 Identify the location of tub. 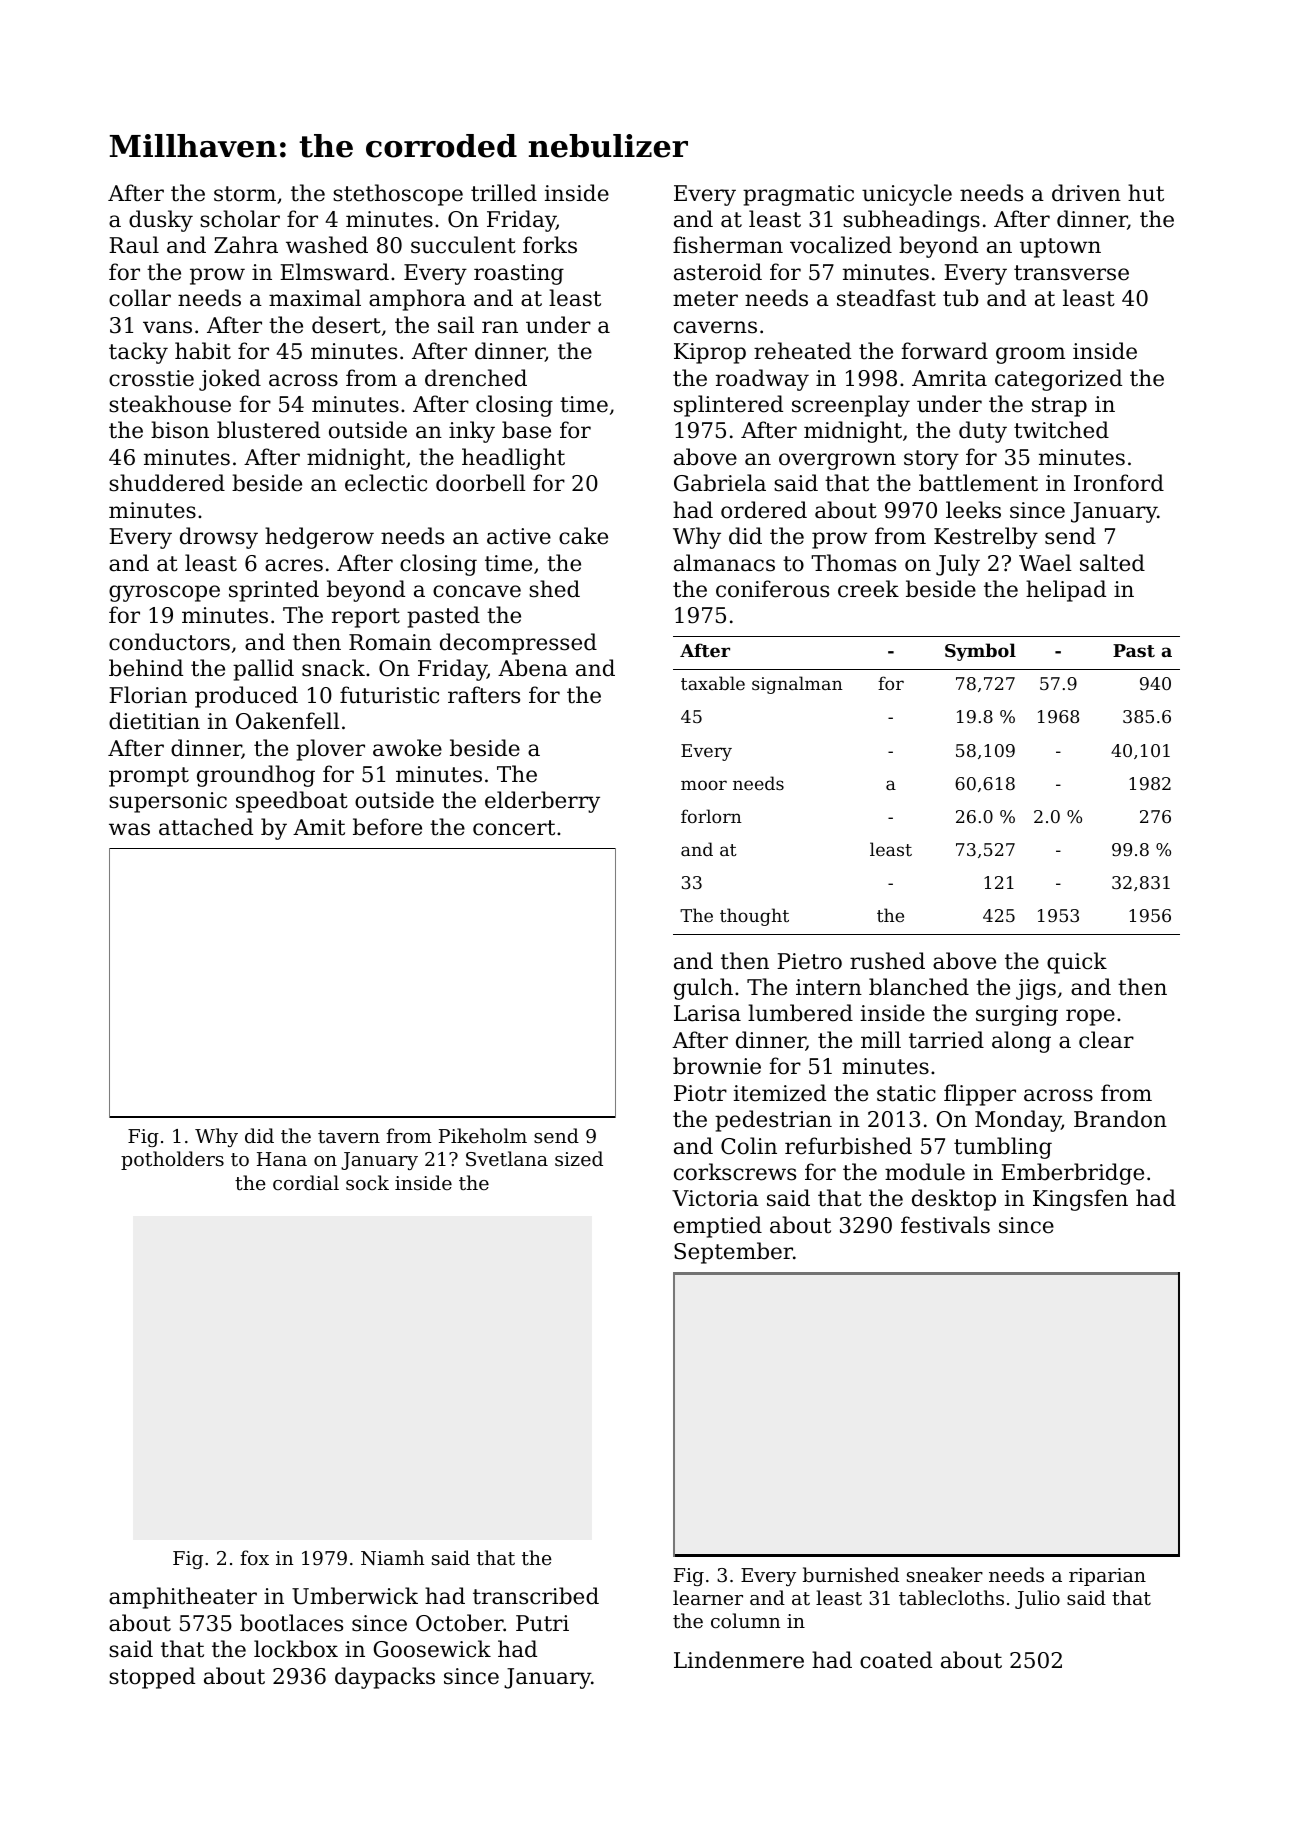
(961, 298).
